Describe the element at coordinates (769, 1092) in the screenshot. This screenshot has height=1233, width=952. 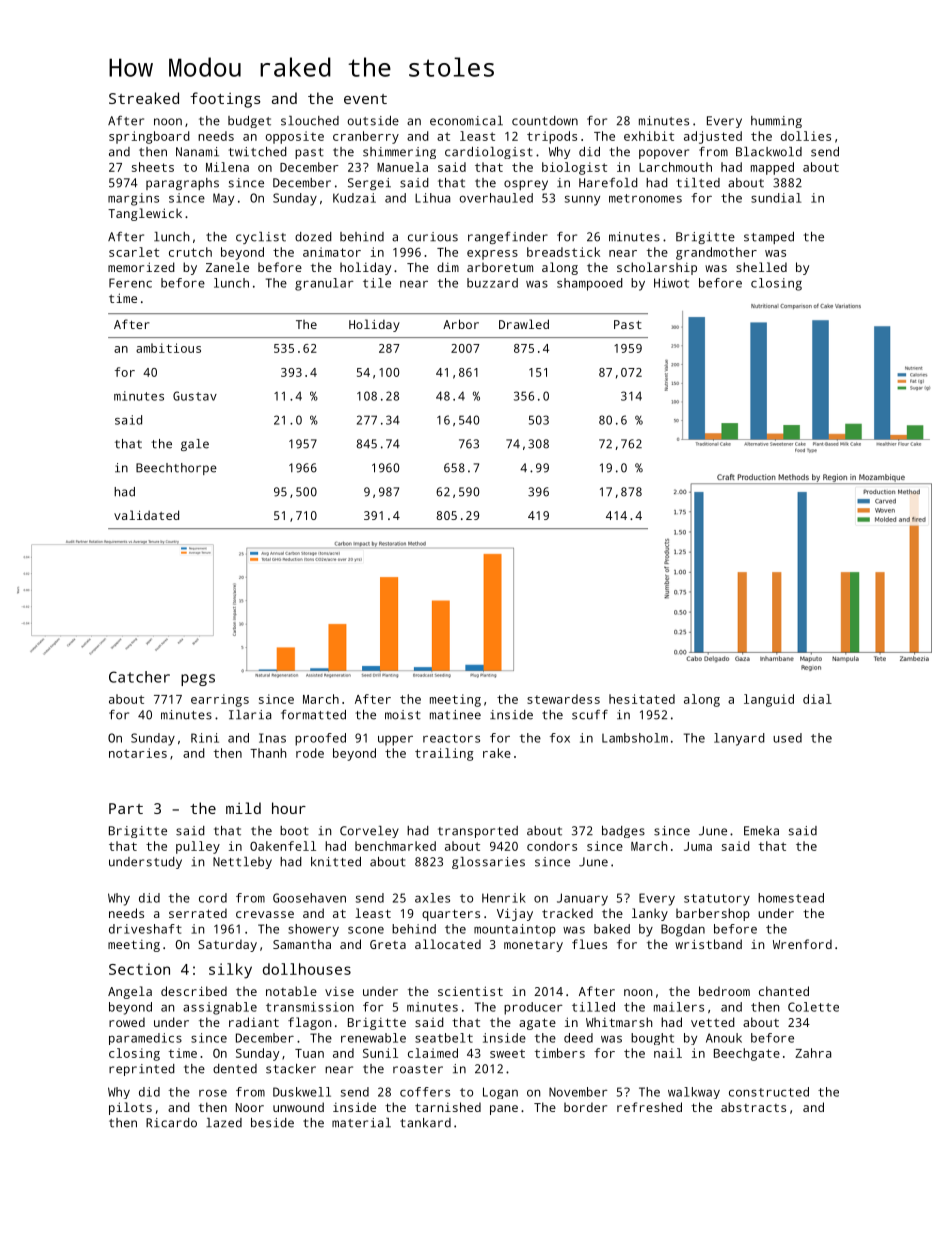
I see `constructed` at that location.
